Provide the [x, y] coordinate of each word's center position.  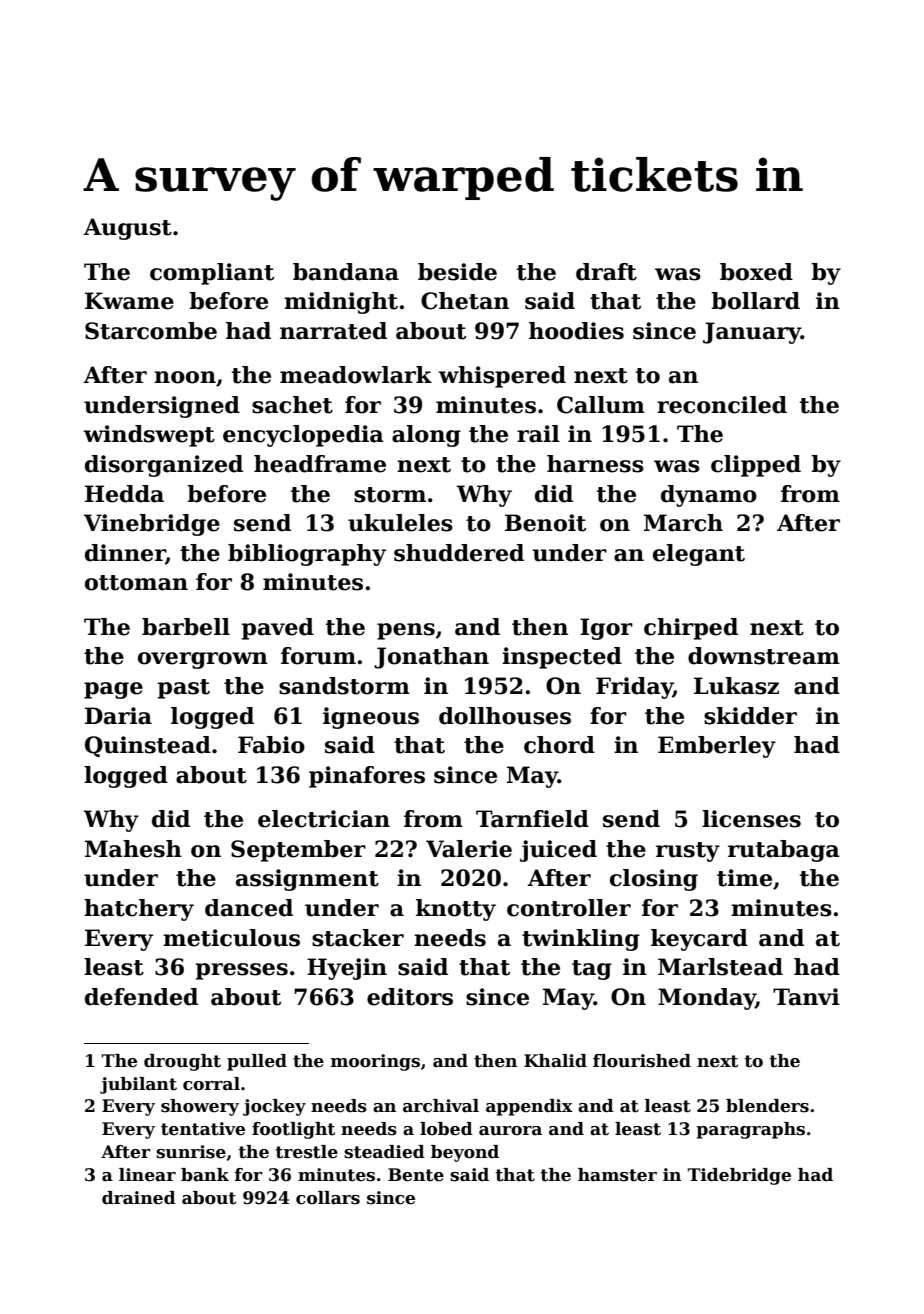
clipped [756, 466]
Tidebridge [739, 1176]
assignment [307, 880]
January [752, 333]
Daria [118, 716]
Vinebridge [152, 525]
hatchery [139, 910]
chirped [691, 629]
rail [538, 434]
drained [139, 1198]
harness [595, 464]
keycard [699, 940]
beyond [465, 1153]
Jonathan [431, 658]
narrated [333, 331]
